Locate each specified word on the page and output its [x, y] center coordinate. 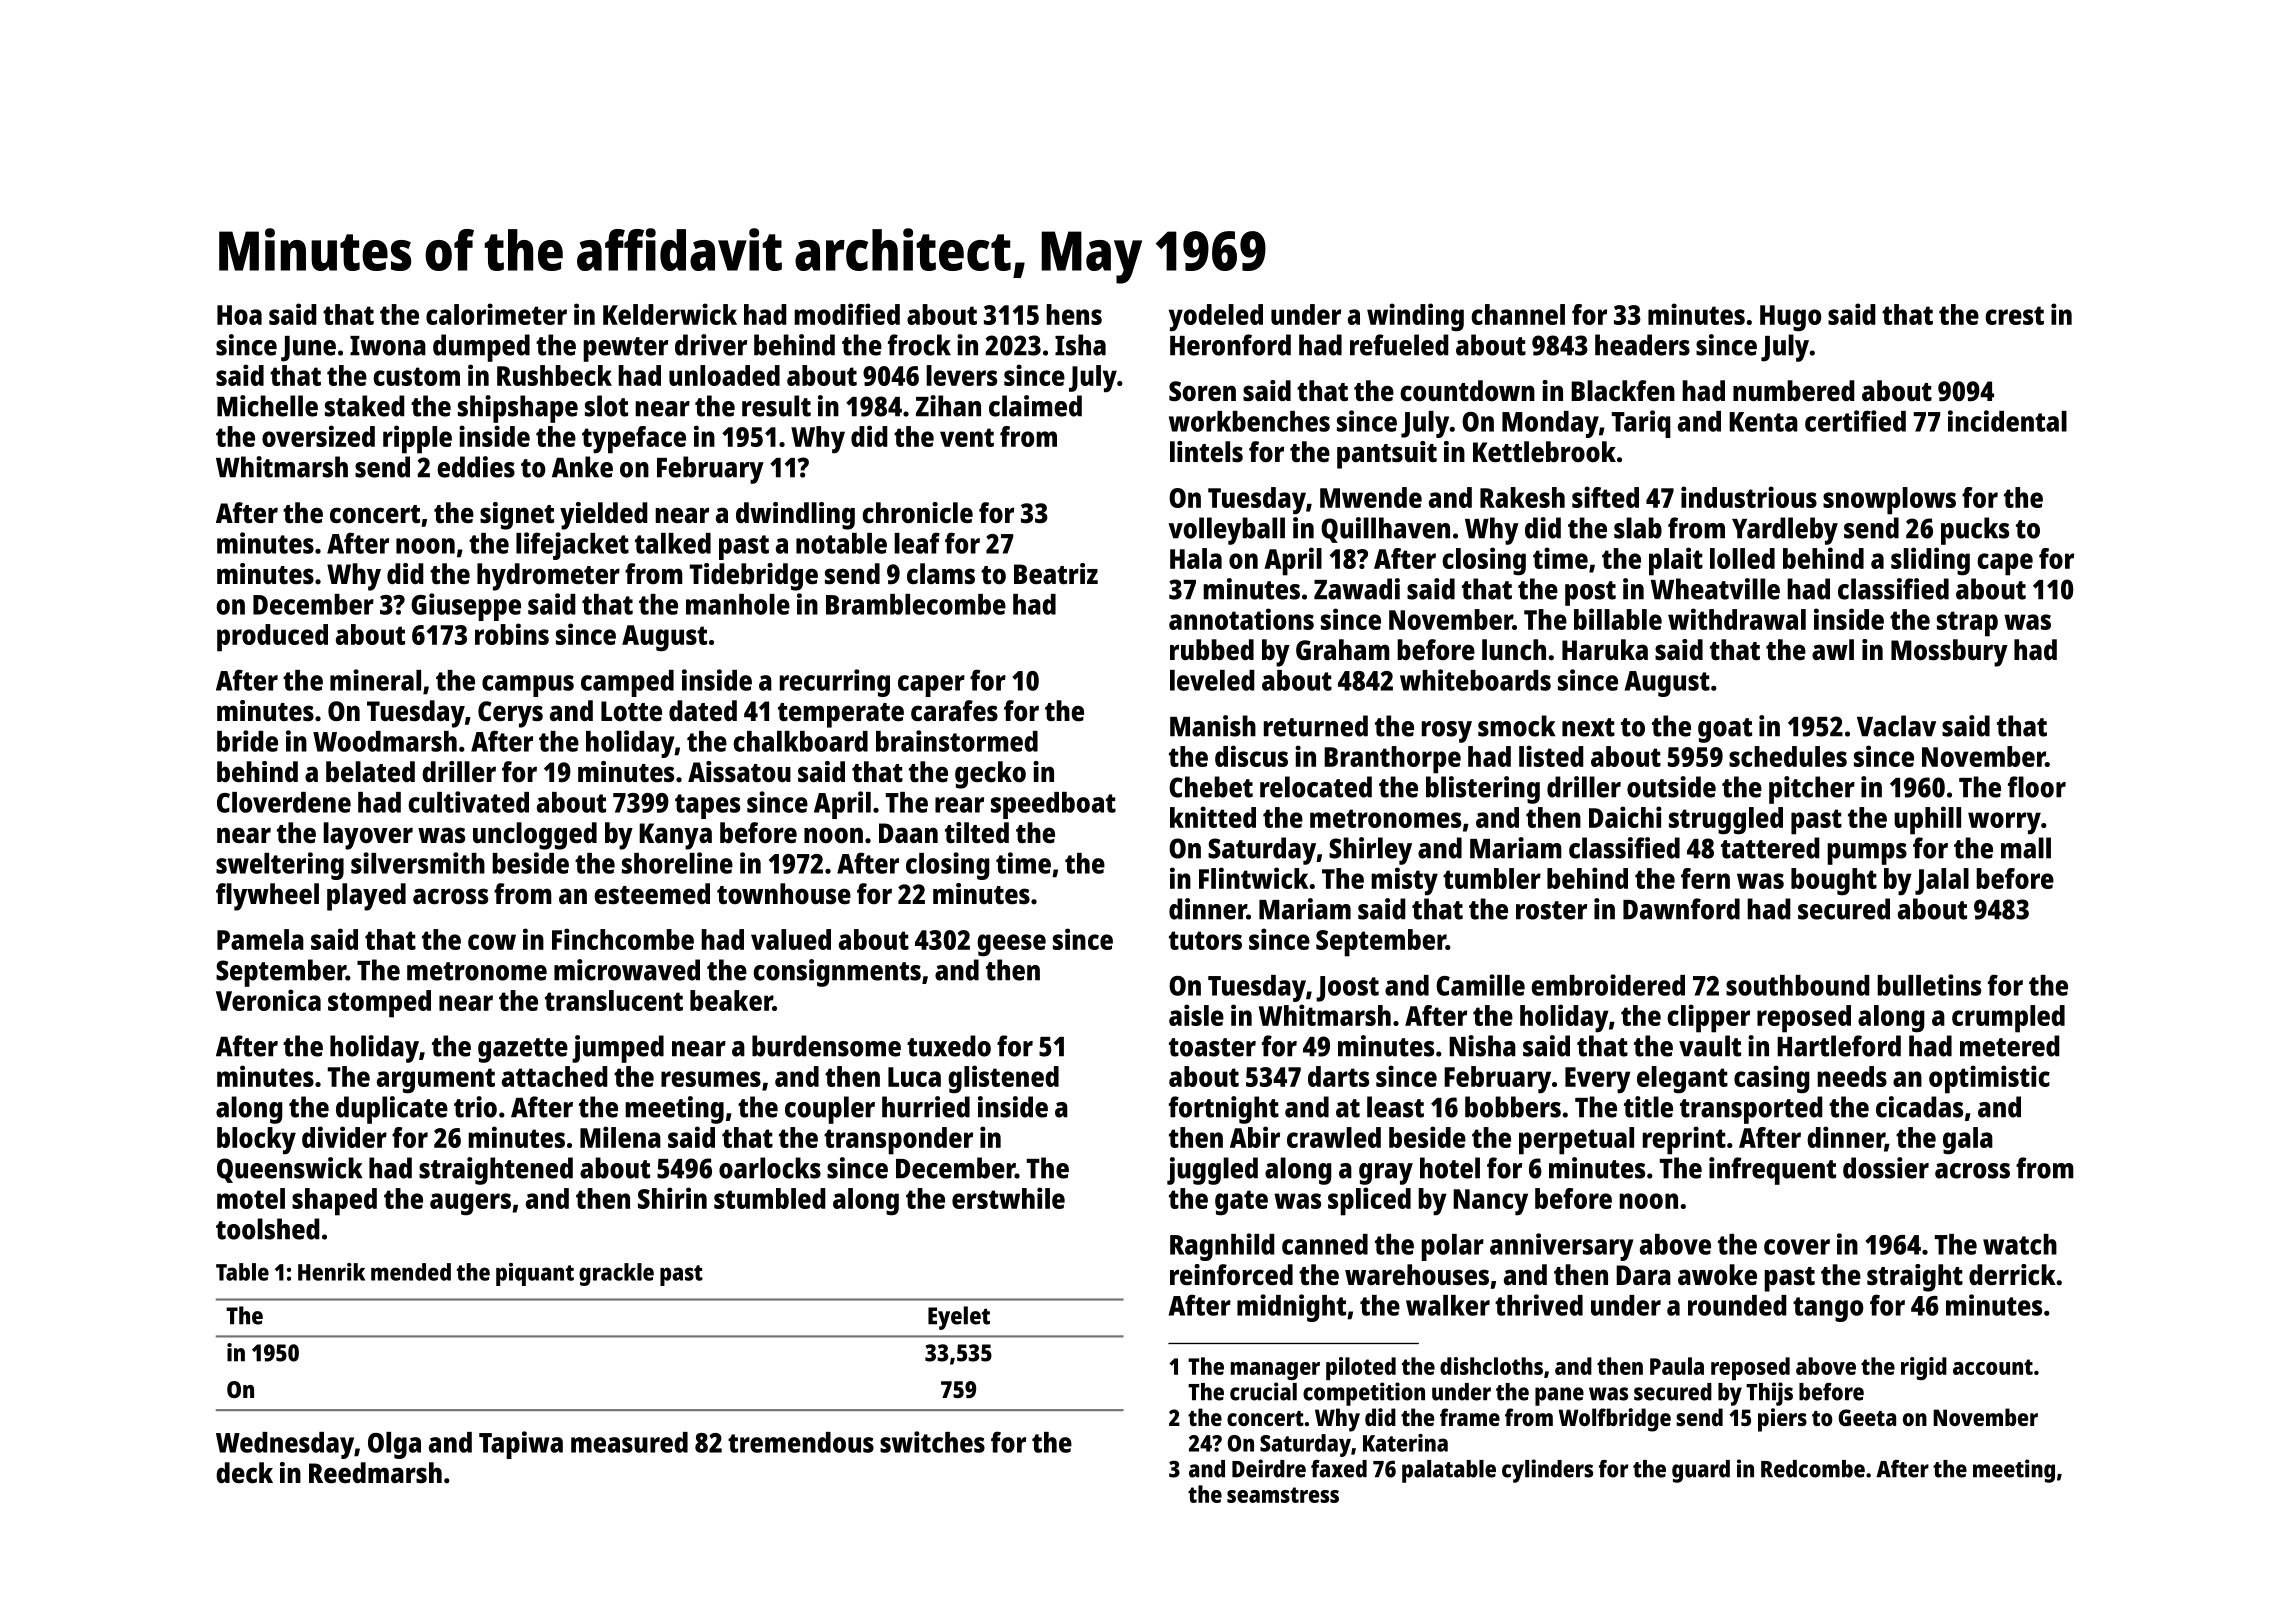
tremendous [801, 1442]
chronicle [917, 512]
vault [1710, 1046]
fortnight [1224, 1110]
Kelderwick [670, 314]
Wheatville [1715, 589]
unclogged [535, 836]
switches [932, 1442]
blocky [256, 1141]
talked [673, 543]
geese [1011, 945]
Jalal [1942, 881]
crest [2014, 315]
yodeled [1216, 318]
